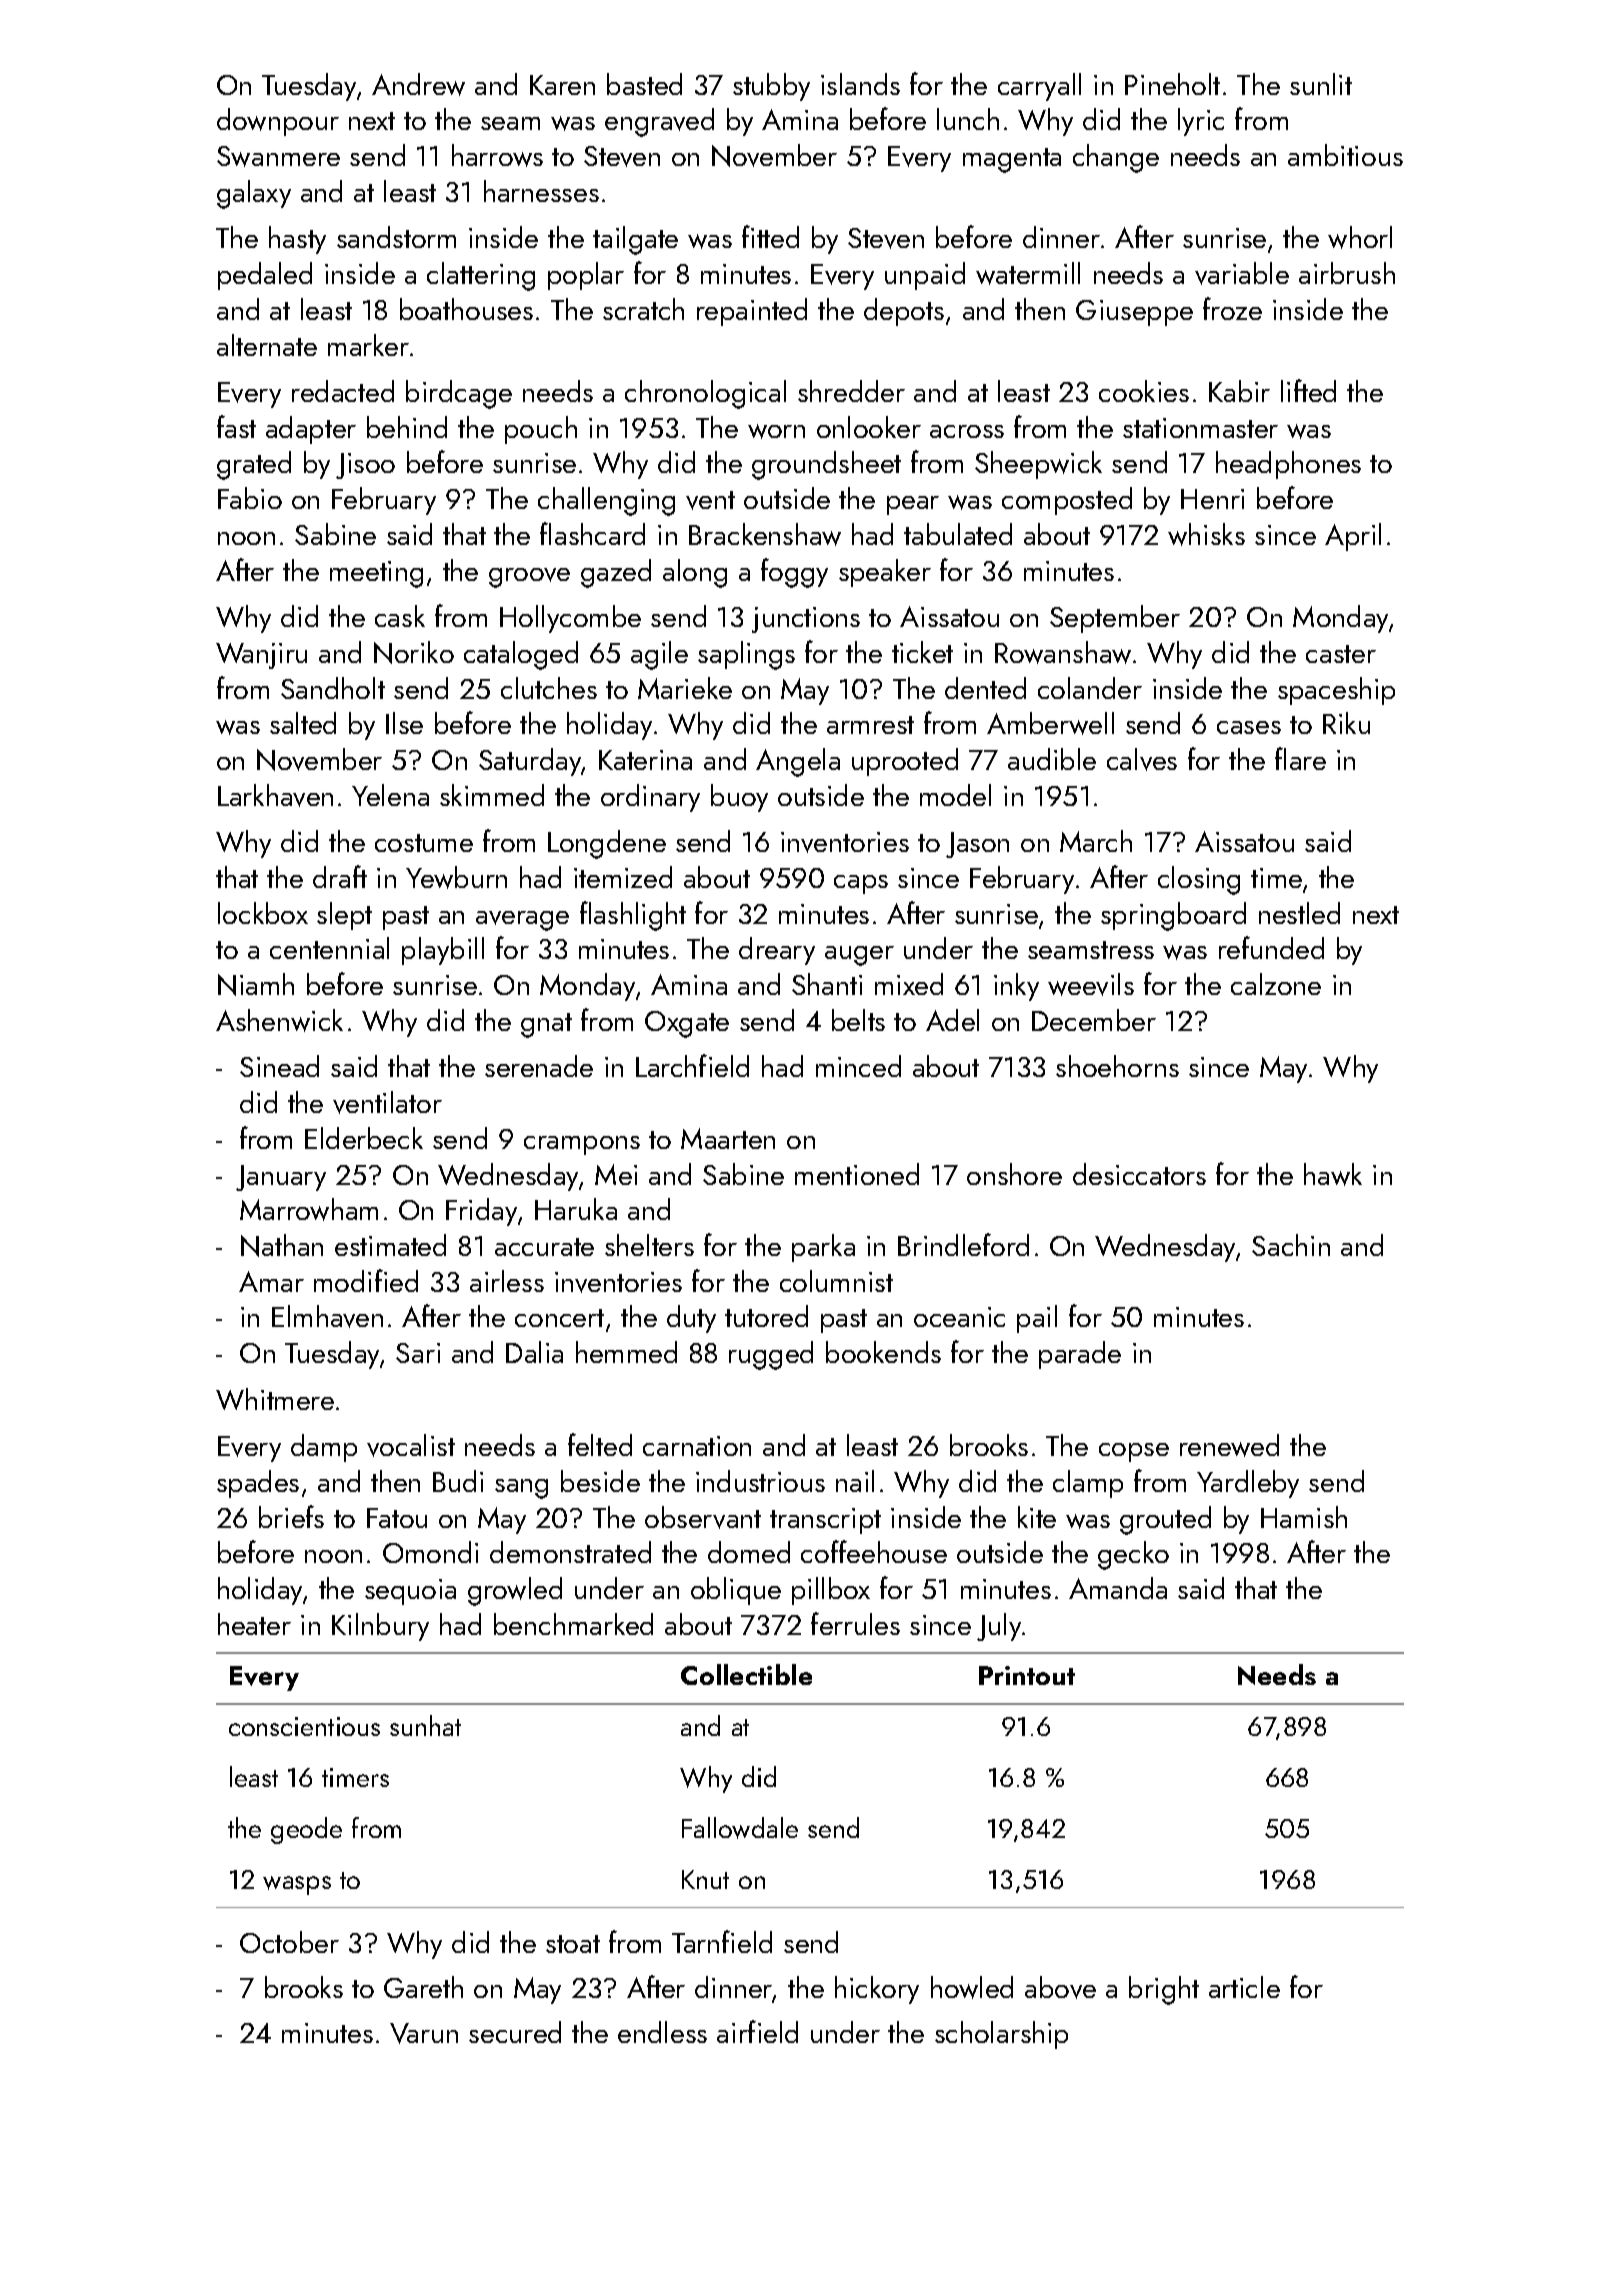 The height and width of the screenshot is (2292, 1620). What do you see at coordinates (1001, 2035) in the screenshot?
I see `scholarship` at bounding box center [1001, 2035].
